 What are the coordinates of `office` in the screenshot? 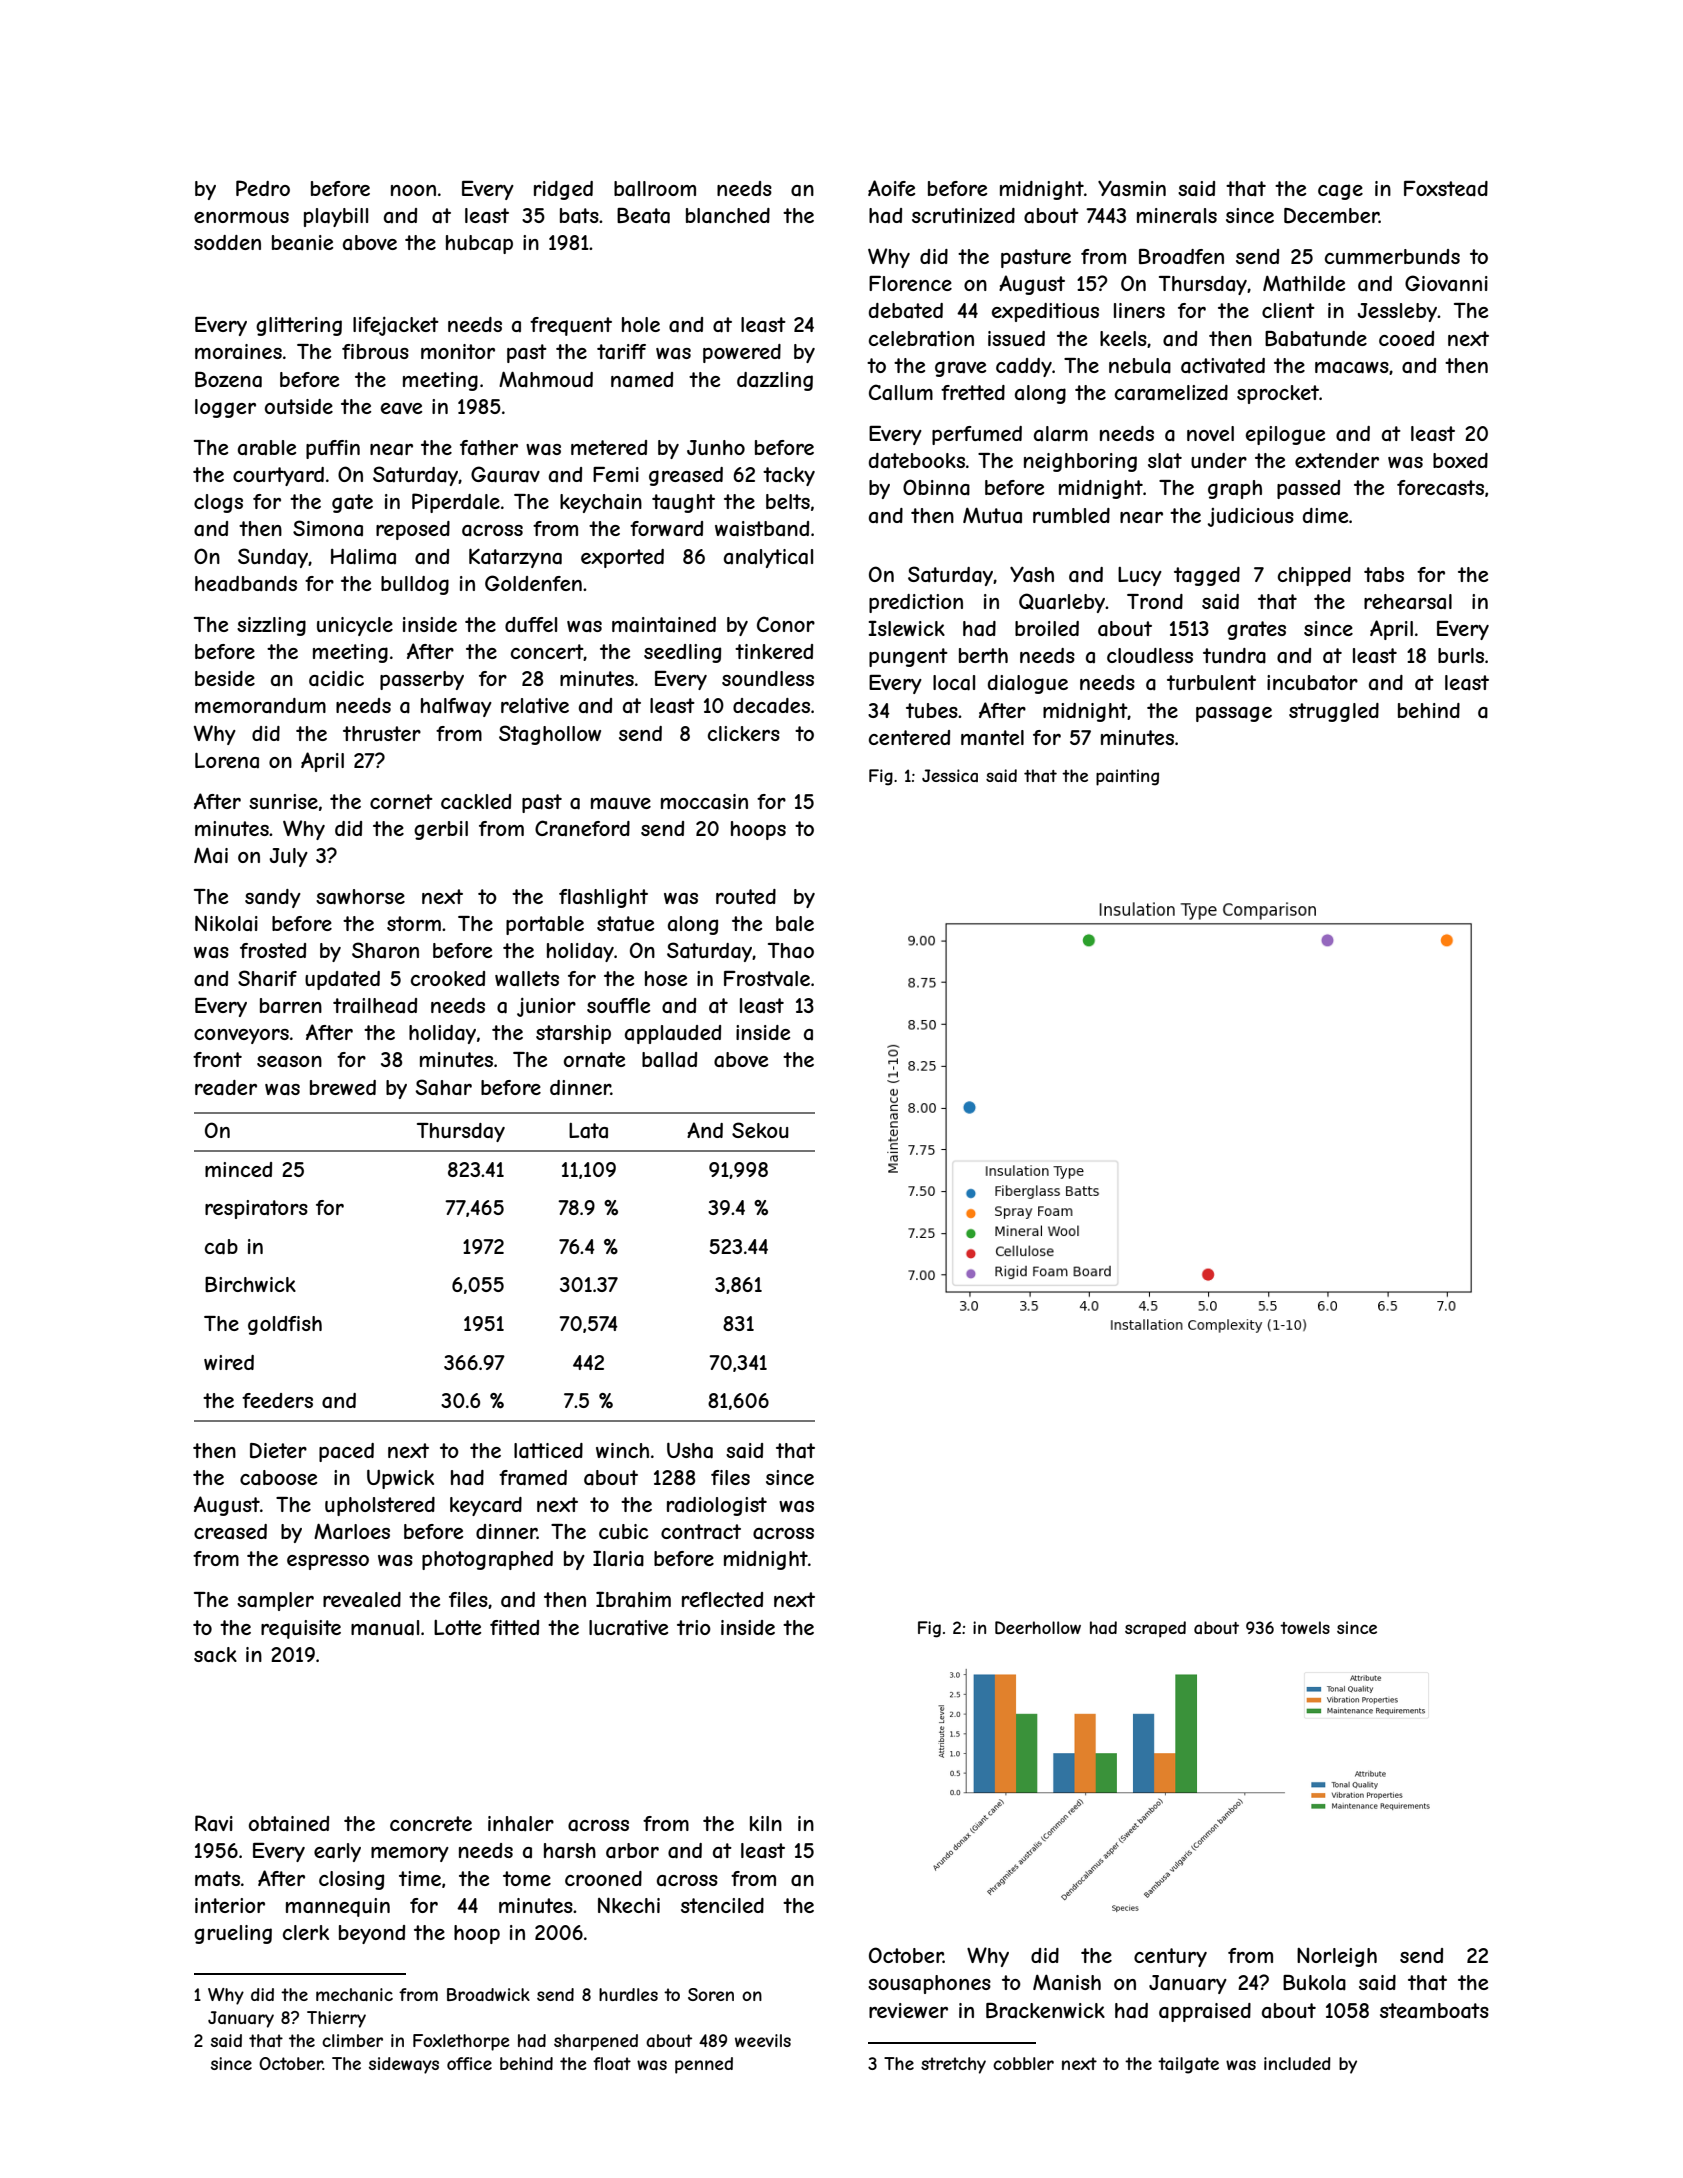 It's located at (469, 2063).
